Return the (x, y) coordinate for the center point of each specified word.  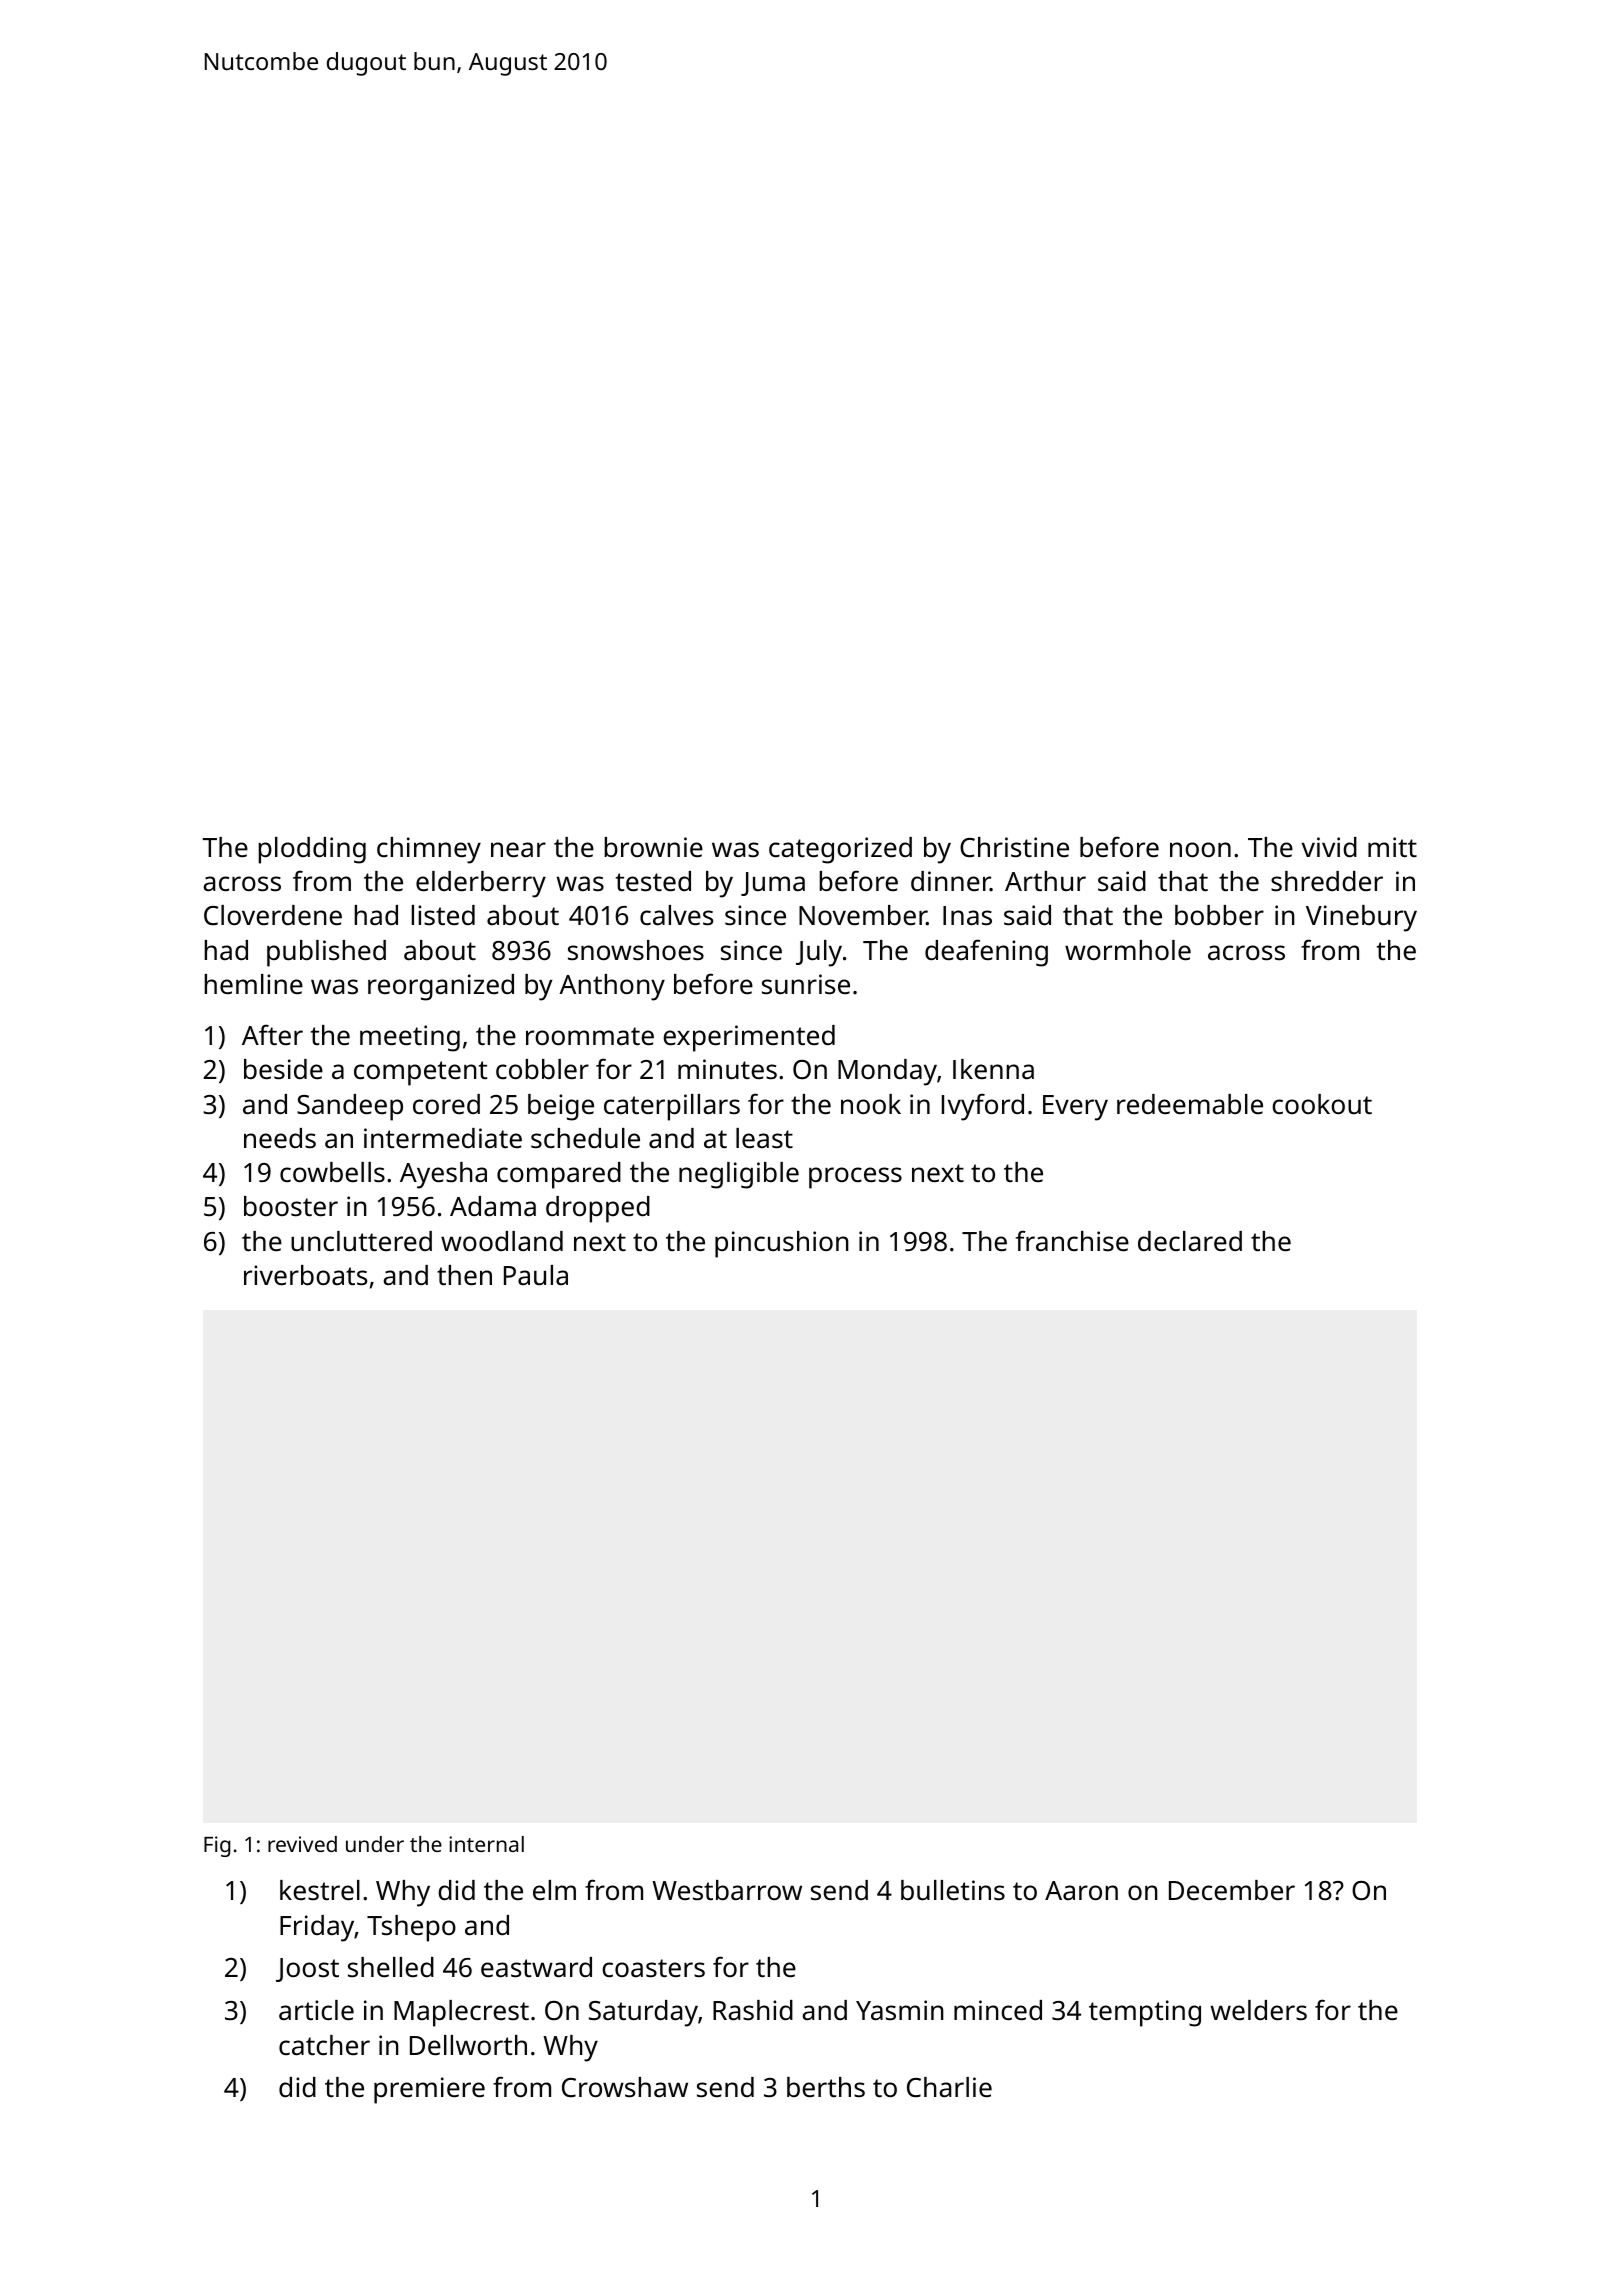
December (1232, 1890)
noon (1200, 849)
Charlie (949, 2087)
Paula (536, 1275)
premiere (429, 2090)
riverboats (305, 1275)
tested (653, 881)
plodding (312, 850)
